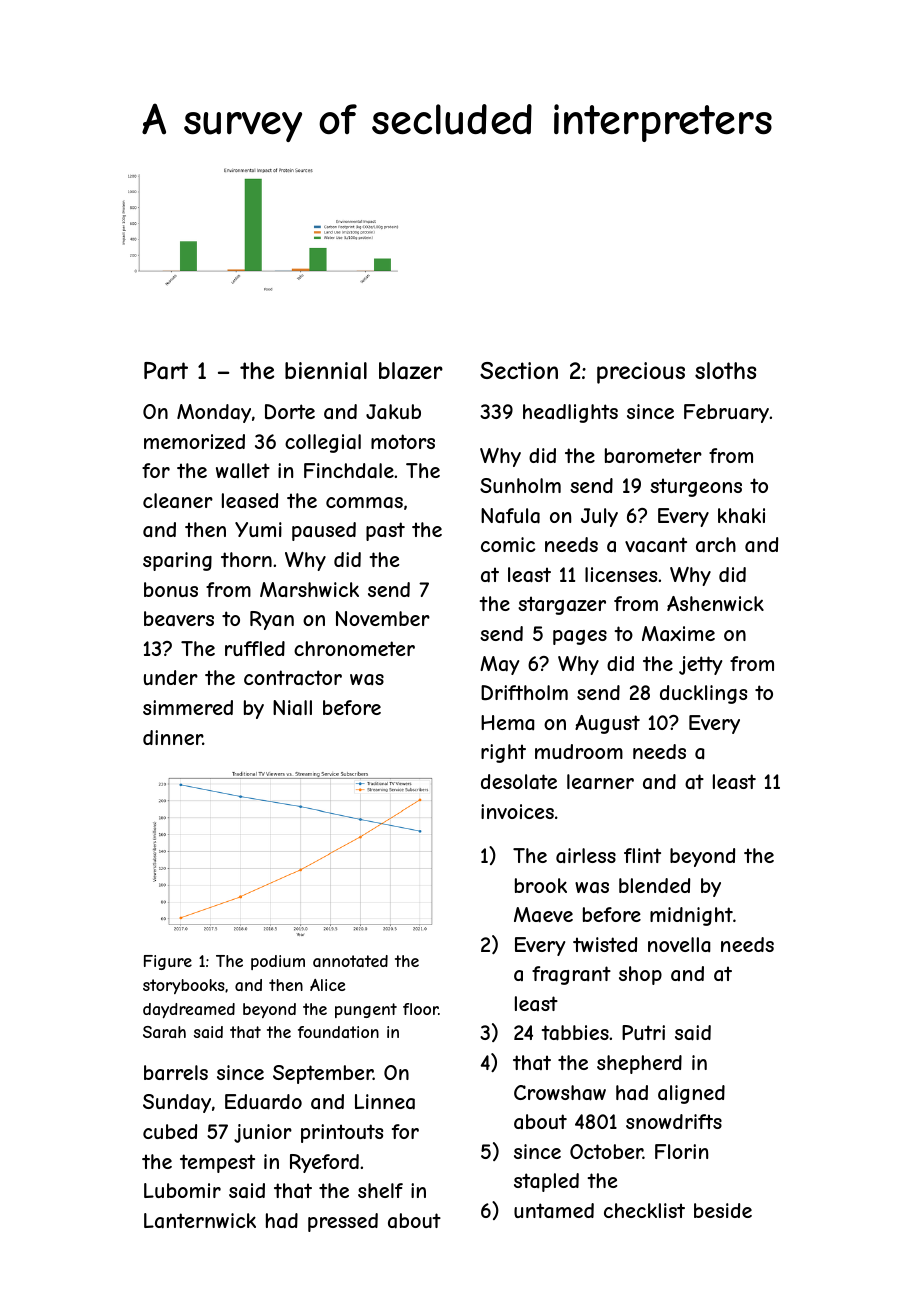  What do you see at coordinates (541, 885) in the screenshot?
I see `brook` at bounding box center [541, 885].
